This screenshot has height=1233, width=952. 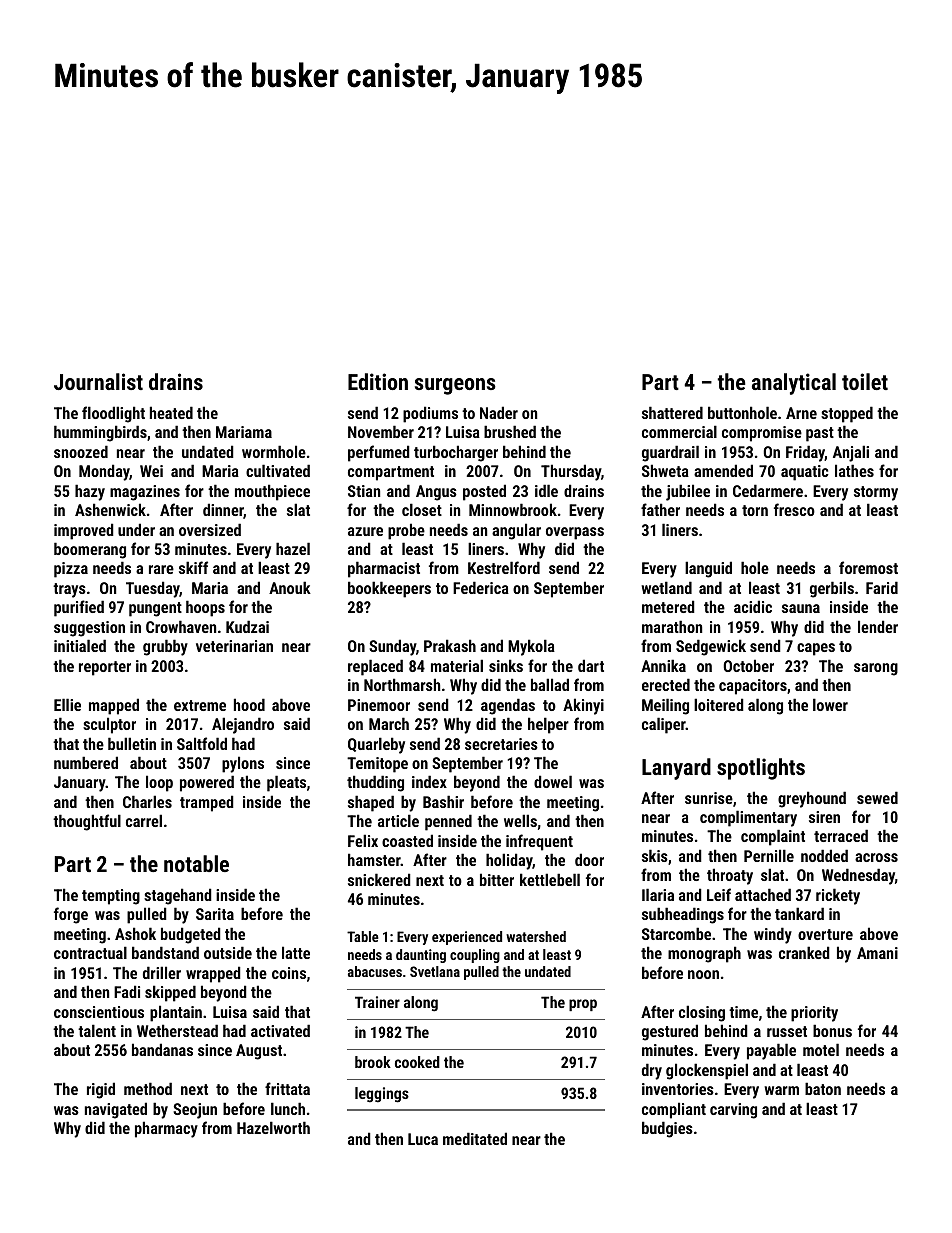 I want to click on rigid, so click(x=101, y=1090).
